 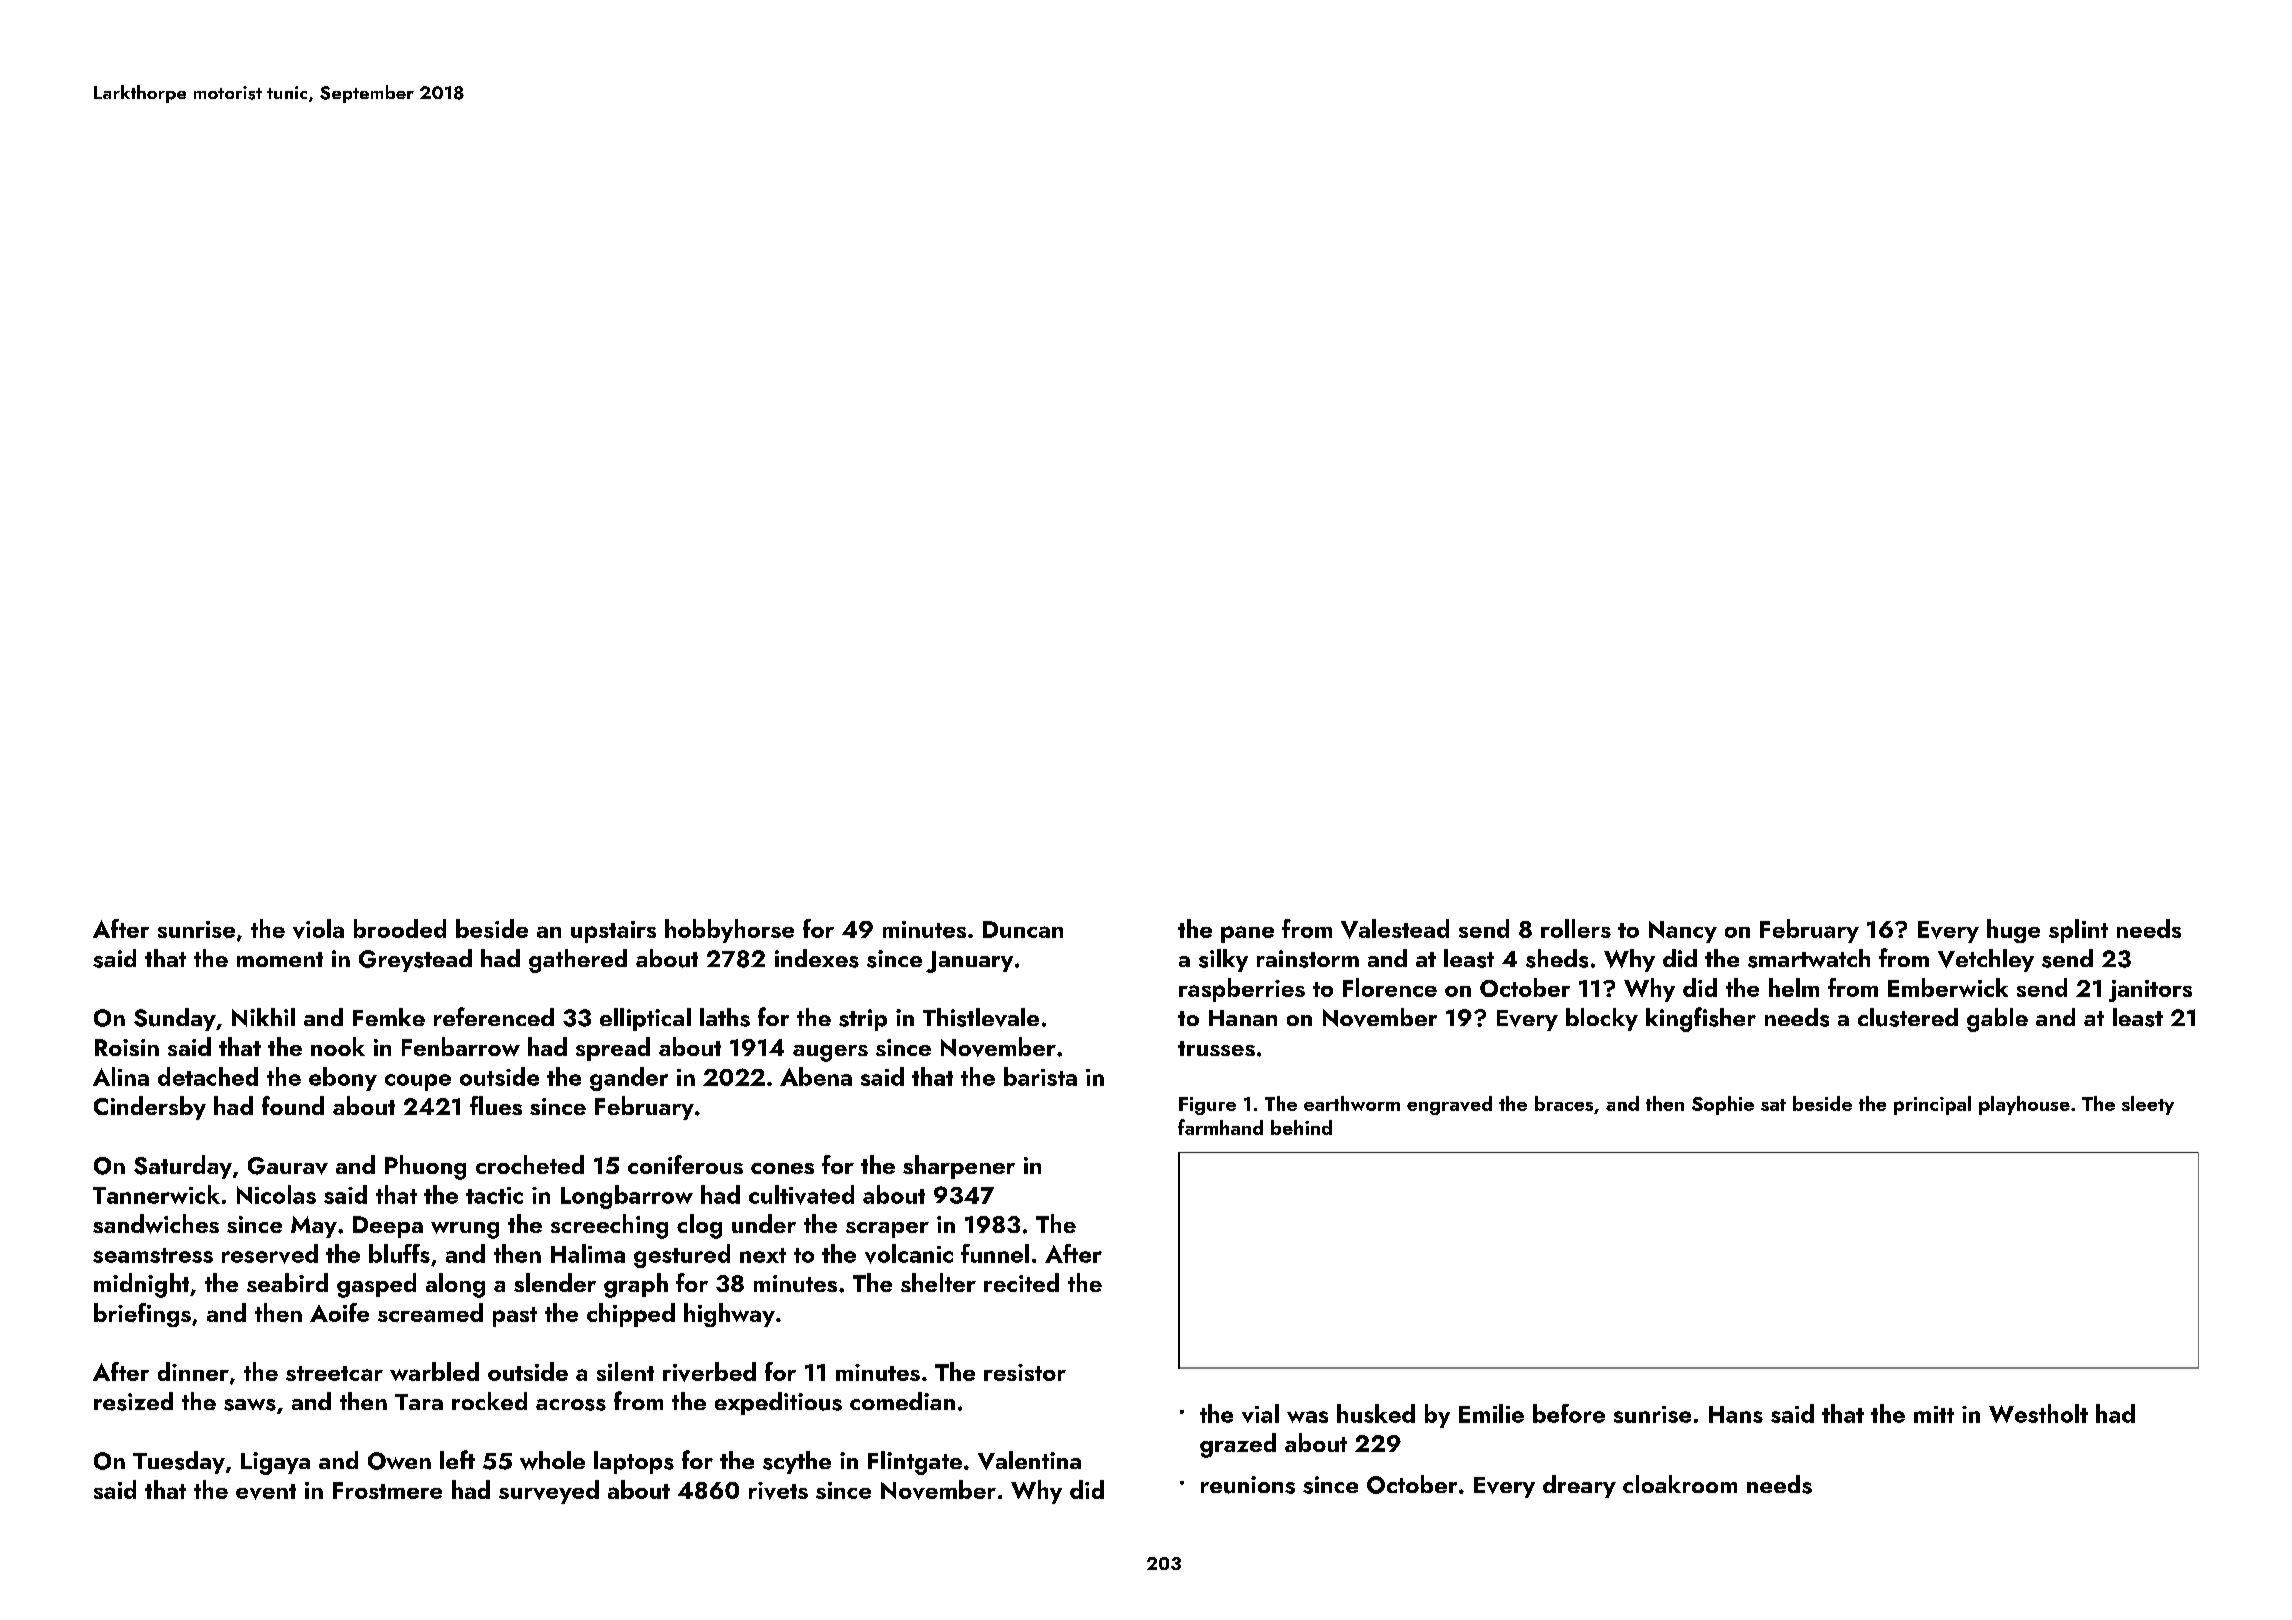 What do you see at coordinates (1021, 1282) in the image?
I see `recited` at bounding box center [1021, 1282].
